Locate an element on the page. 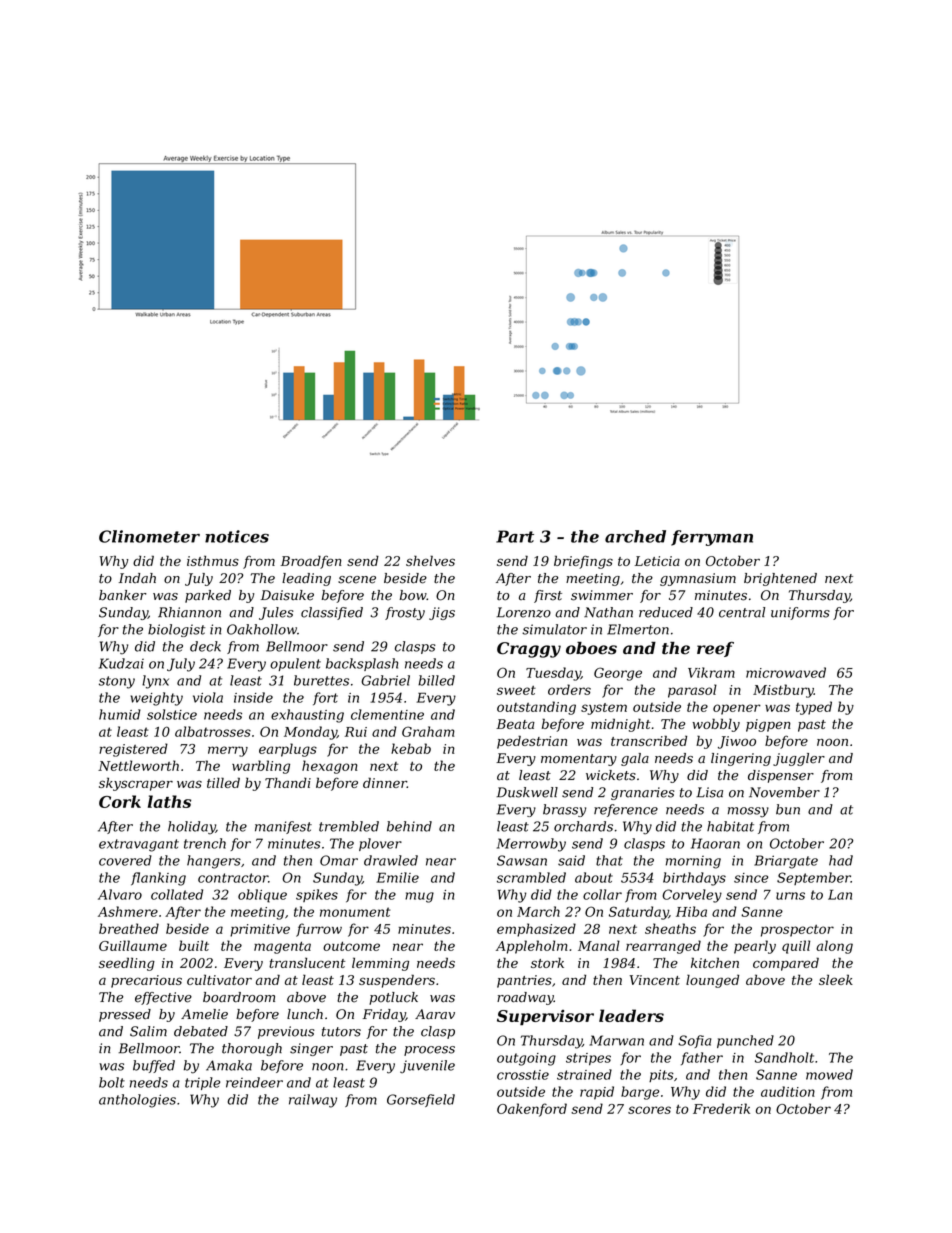 Image resolution: width=952 pixels, height=1233 pixels. Oakhollow is located at coordinates (262, 629).
